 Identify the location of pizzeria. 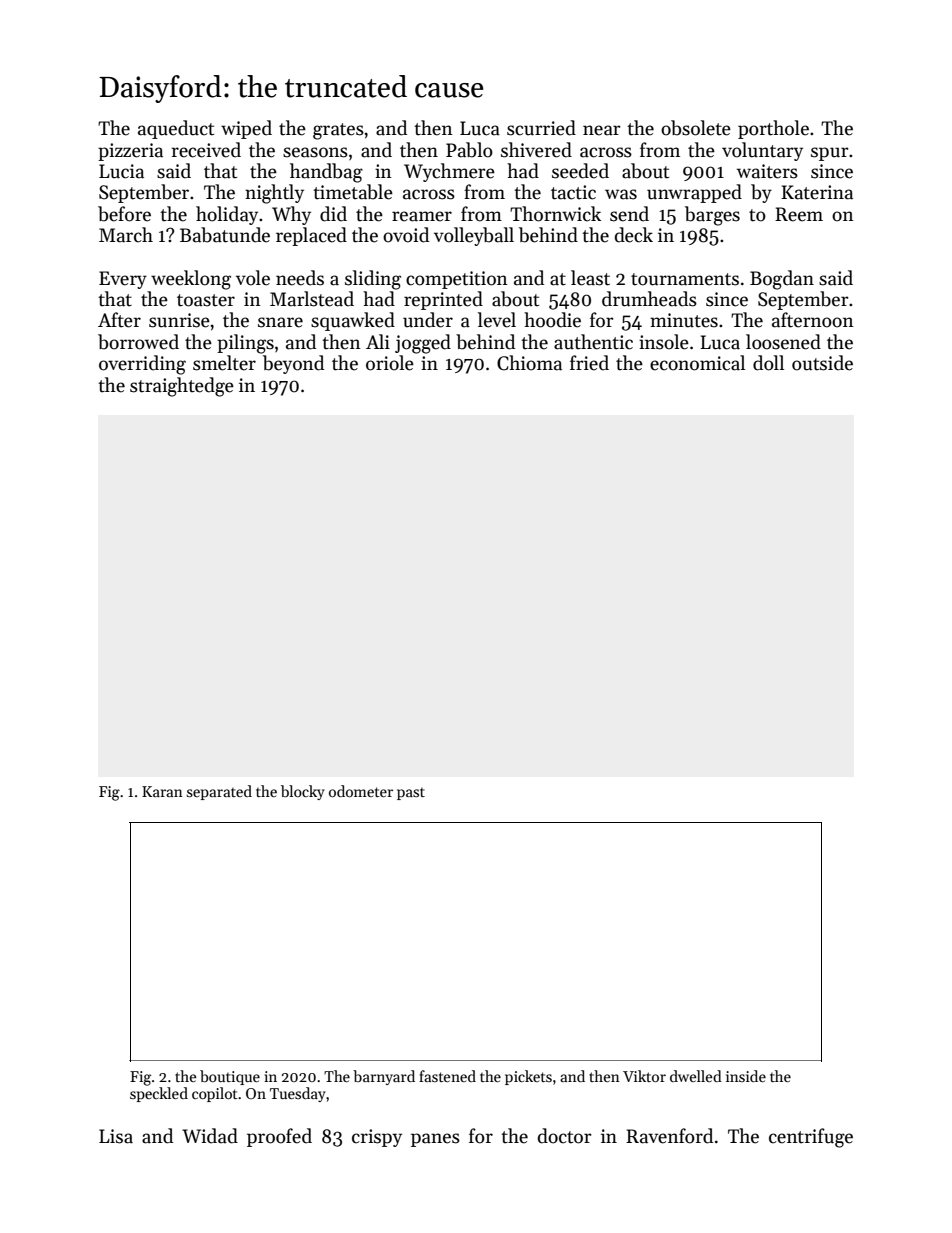
(130, 152).
